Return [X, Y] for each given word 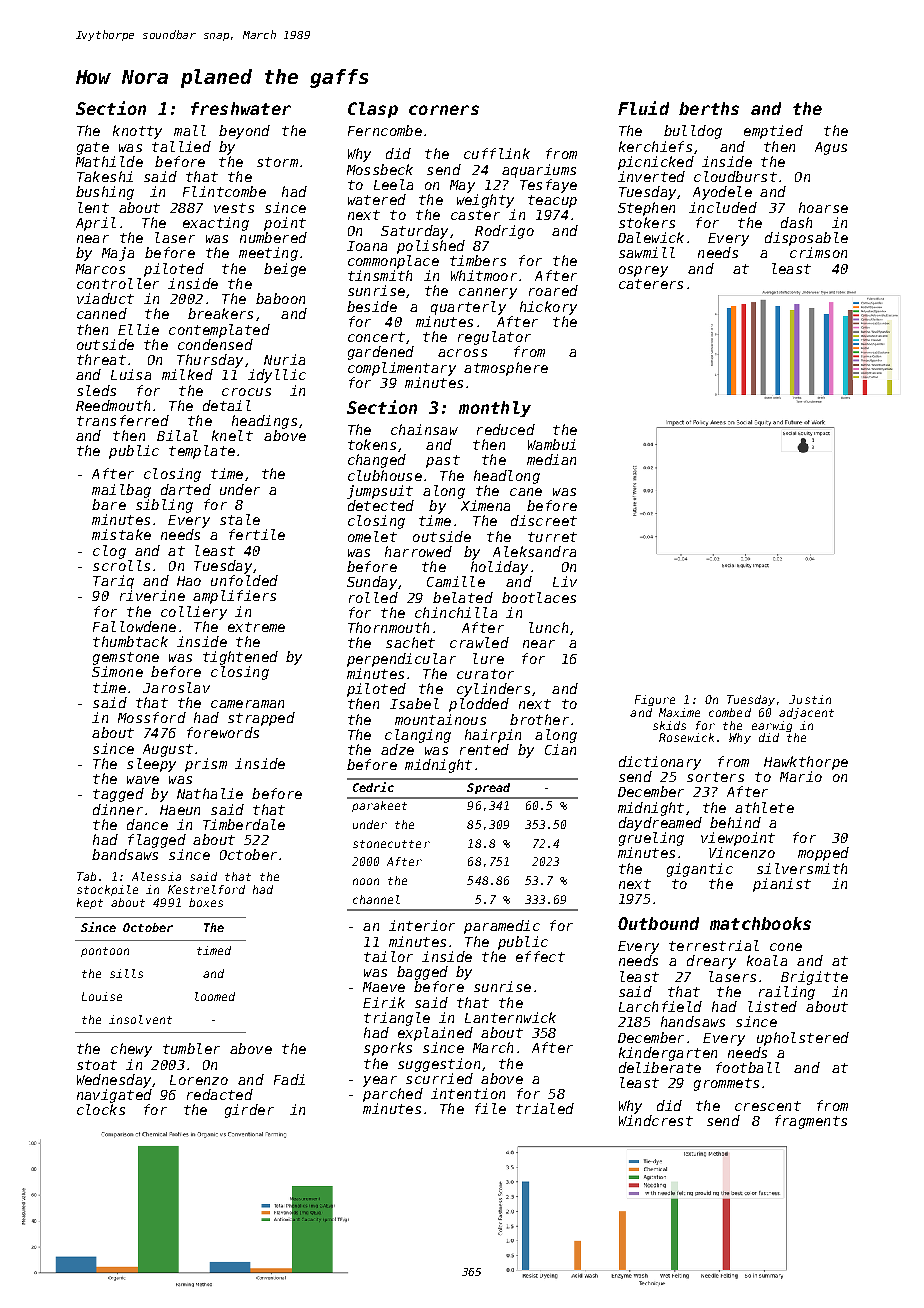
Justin [810, 699]
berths [709, 108]
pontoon [105, 952]
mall [190, 130]
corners [444, 110]
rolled [373, 597]
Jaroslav [176, 687]
